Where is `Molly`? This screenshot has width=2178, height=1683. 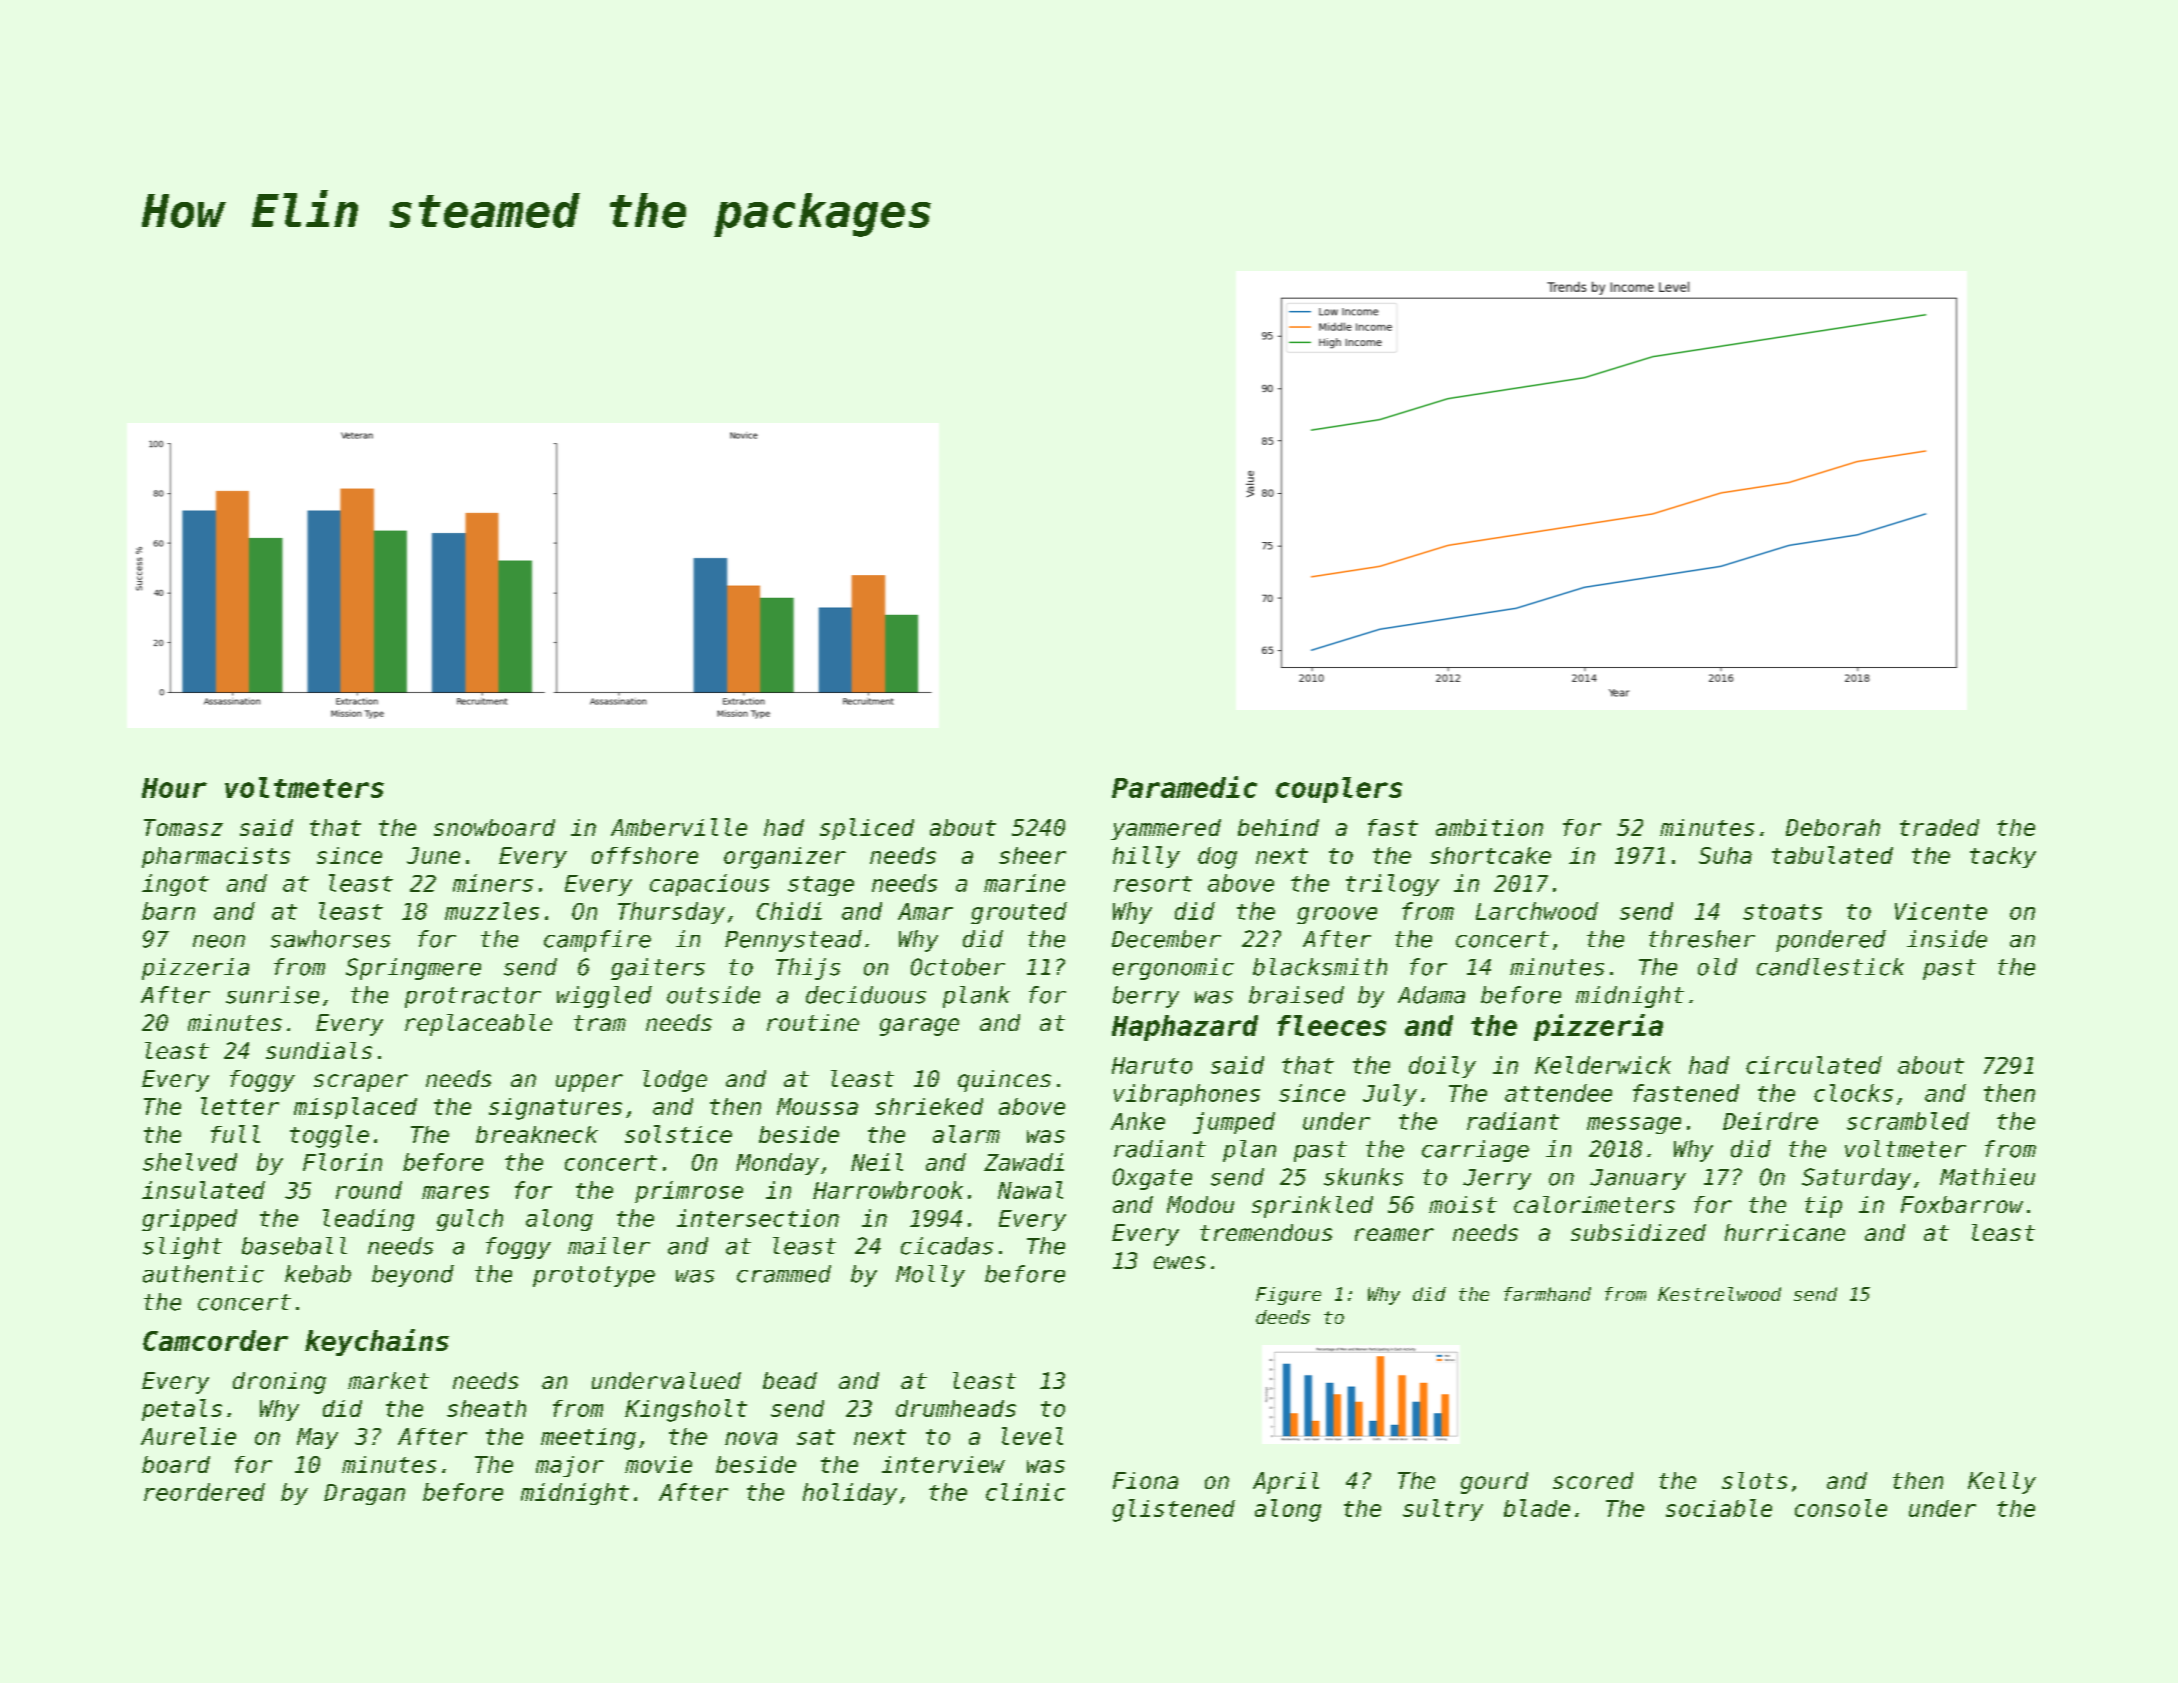 Molly is located at coordinates (930, 1276).
